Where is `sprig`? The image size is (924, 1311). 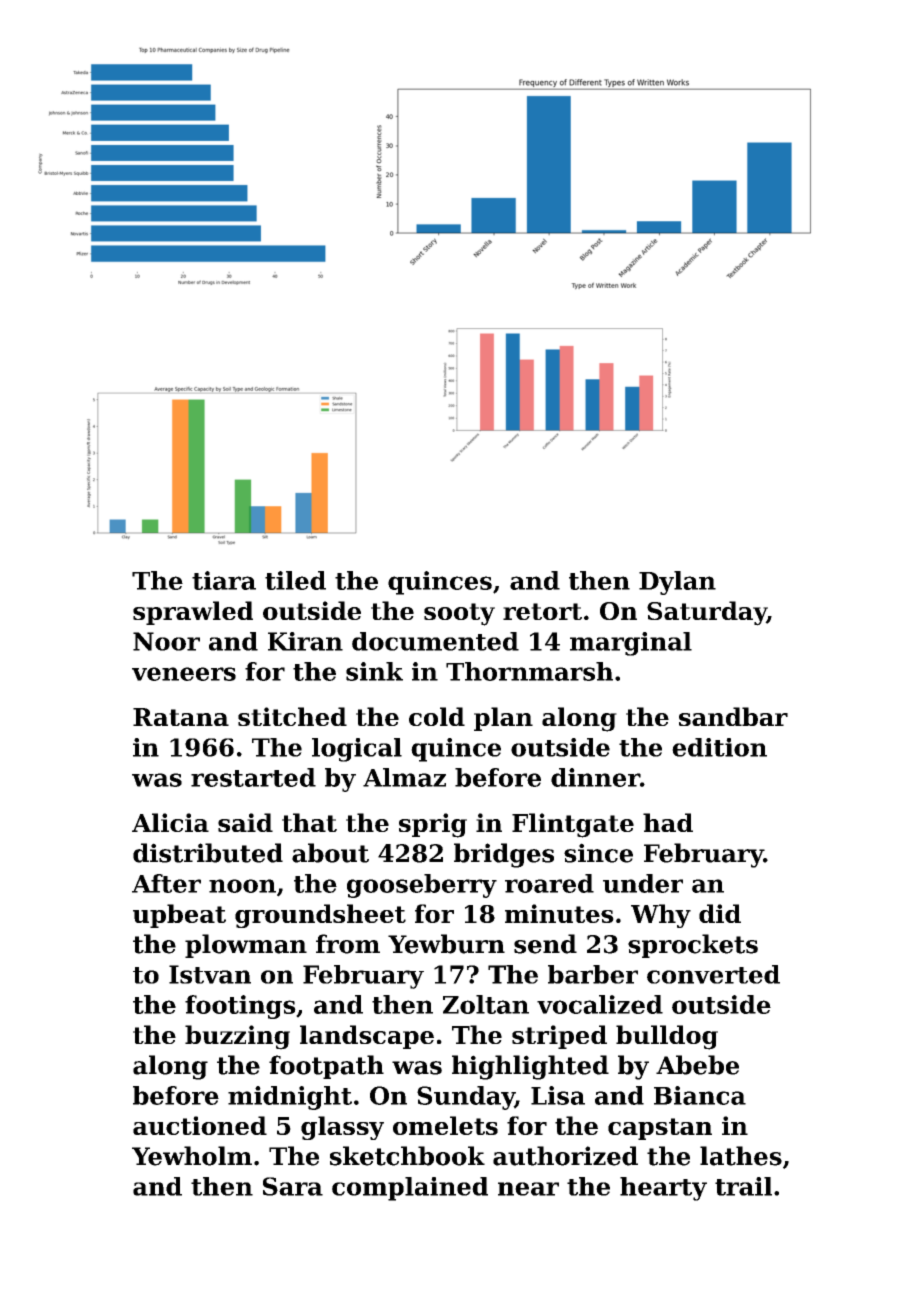 sprig is located at coordinates (433, 825).
